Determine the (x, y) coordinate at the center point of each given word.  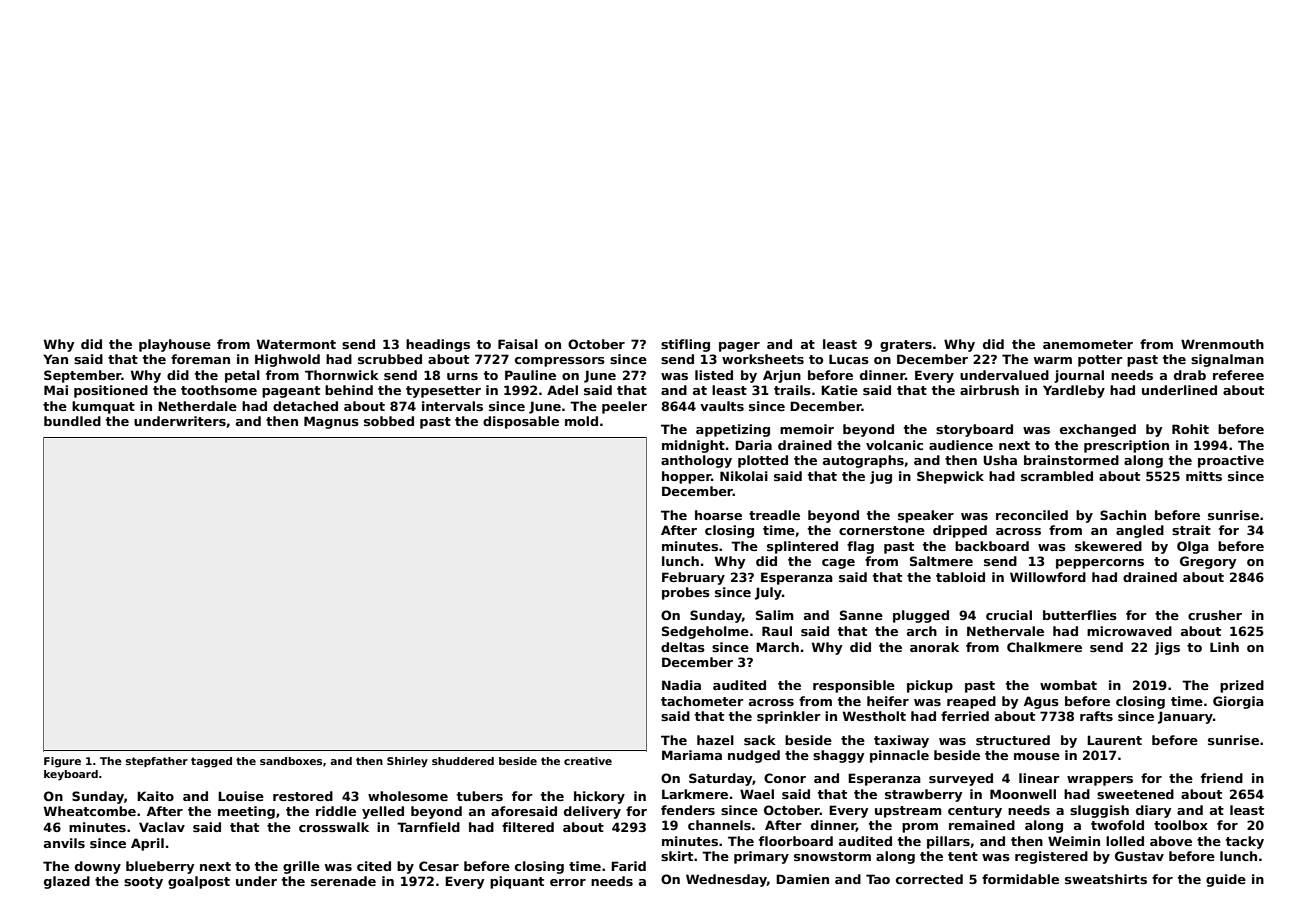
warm (1053, 360)
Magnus (331, 422)
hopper (686, 477)
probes (686, 593)
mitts (1204, 476)
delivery (592, 812)
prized (1242, 686)
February (693, 578)
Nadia (681, 685)
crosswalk (334, 827)
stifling (685, 345)
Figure (62, 762)
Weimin (1074, 841)
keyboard (71, 775)
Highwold (287, 360)
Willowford (1048, 577)
